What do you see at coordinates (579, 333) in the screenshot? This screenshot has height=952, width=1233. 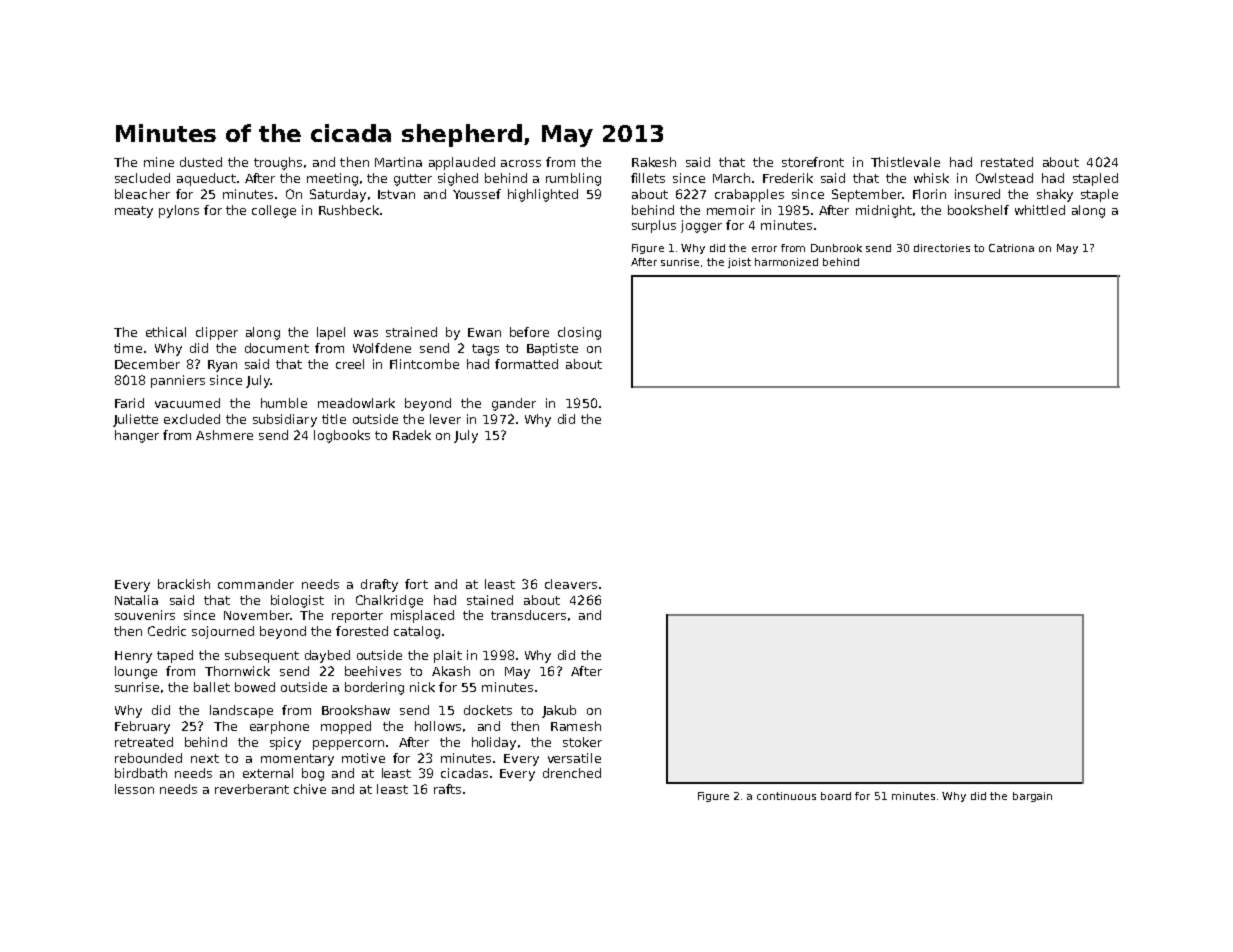 I see `closing` at bounding box center [579, 333].
